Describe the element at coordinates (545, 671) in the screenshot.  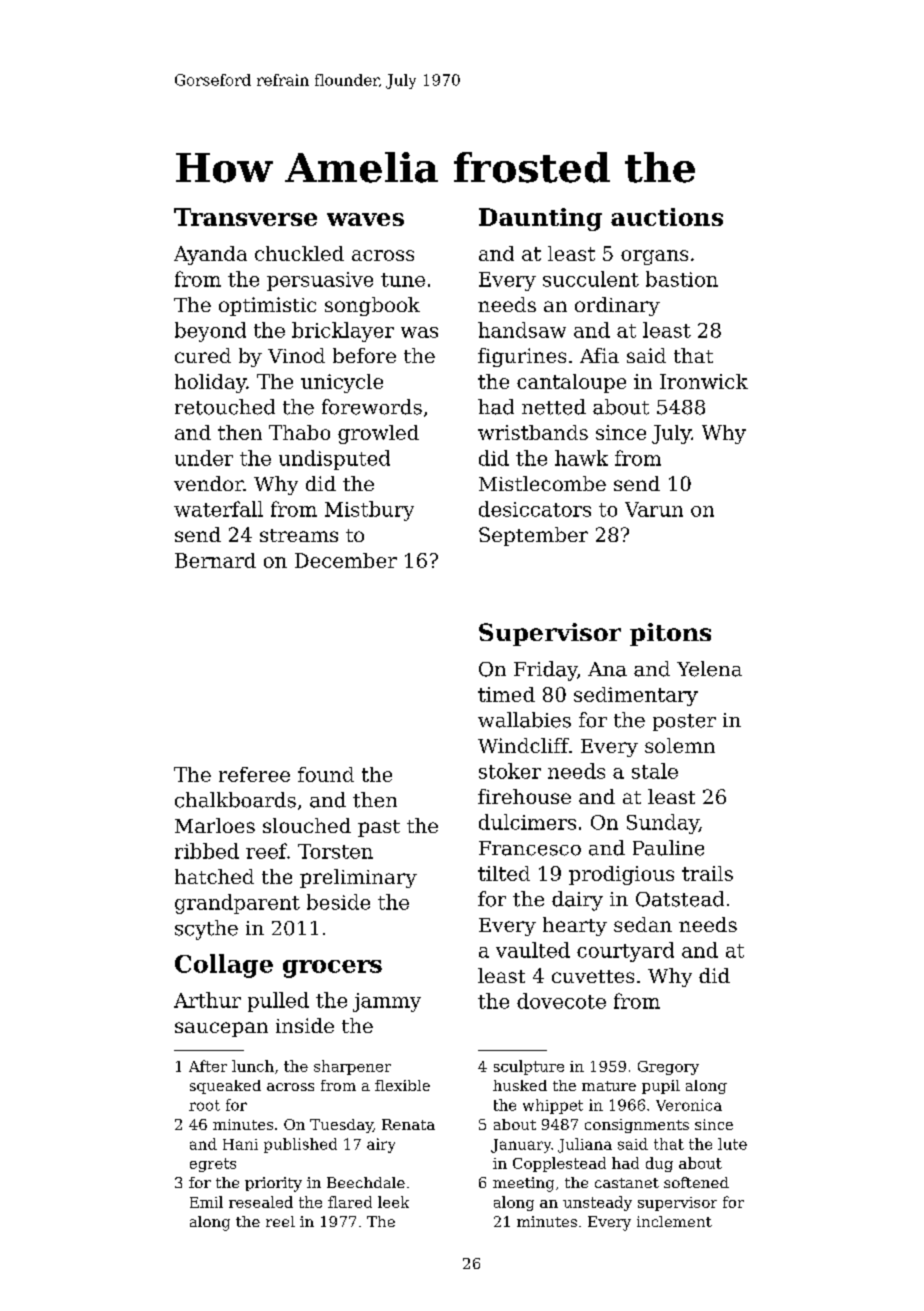
I see `Friday` at that location.
